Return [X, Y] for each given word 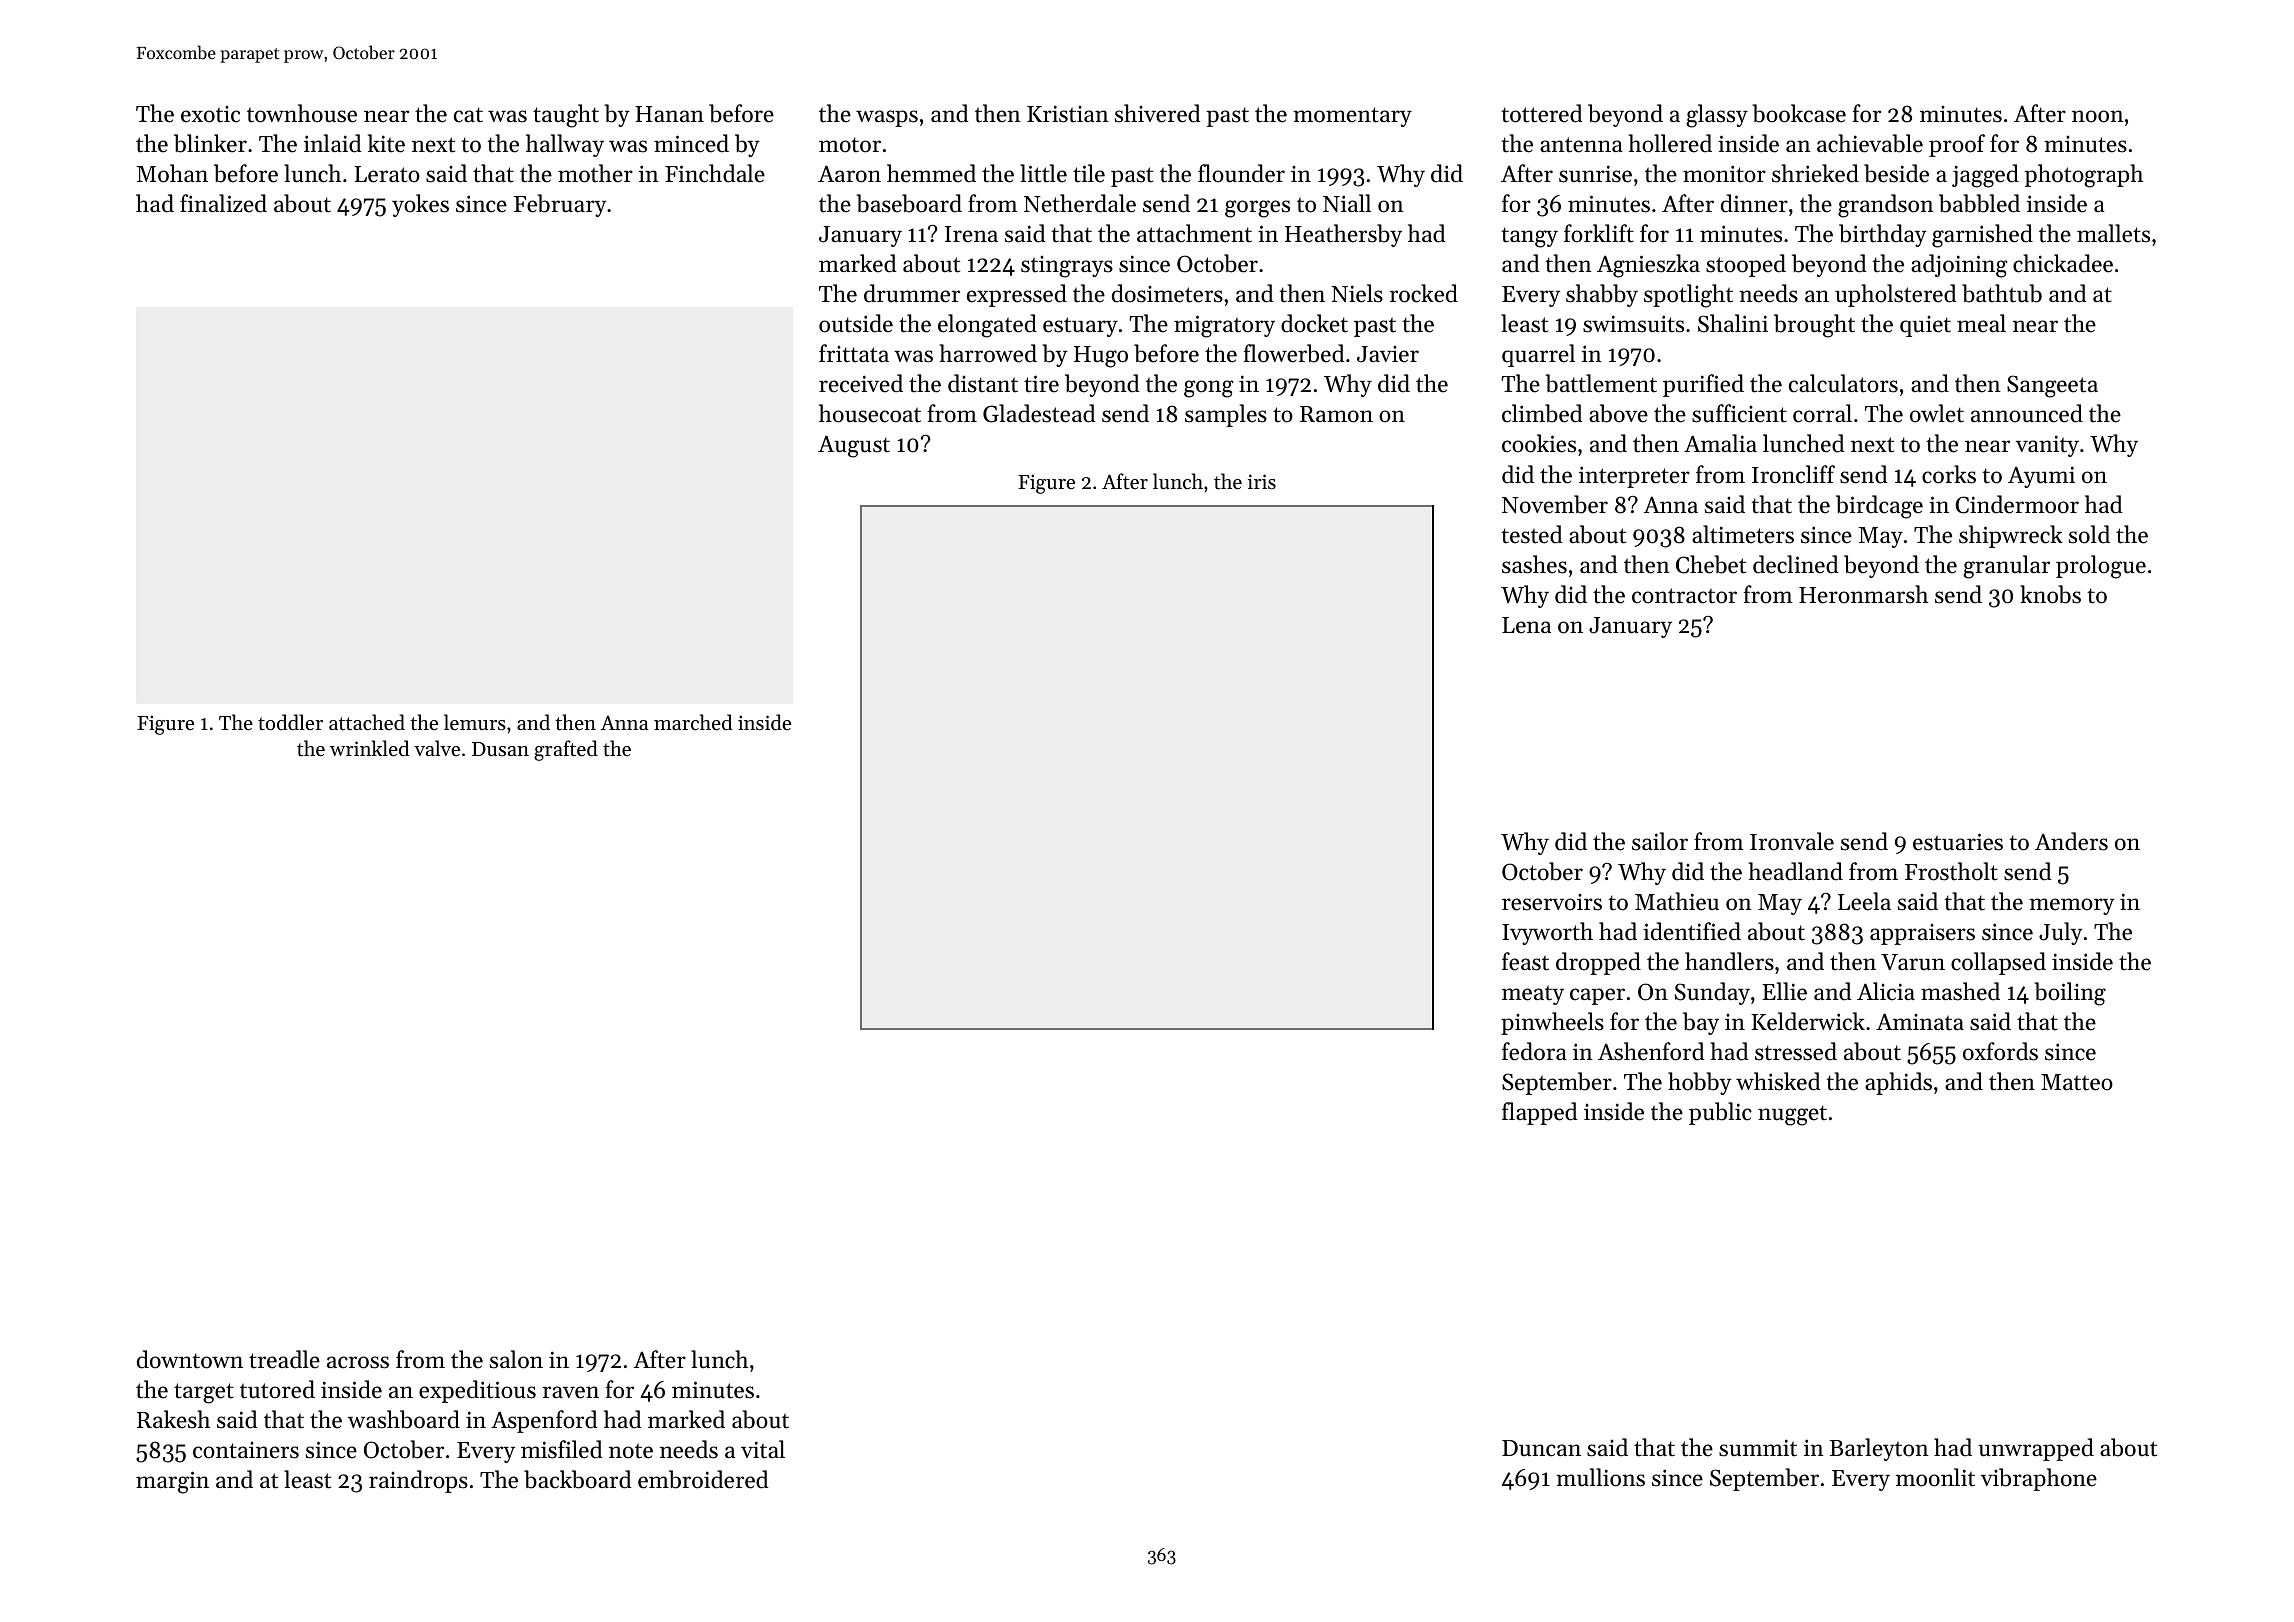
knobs [2050, 594]
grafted [566, 750]
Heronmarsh [1863, 594]
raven [571, 1392]
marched [693, 722]
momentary [1352, 117]
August [854, 446]
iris [1262, 482]
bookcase [1799, 113]
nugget [1792, 1115]
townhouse [302, 113]
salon [516, 1359]
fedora [1534, 1051]
